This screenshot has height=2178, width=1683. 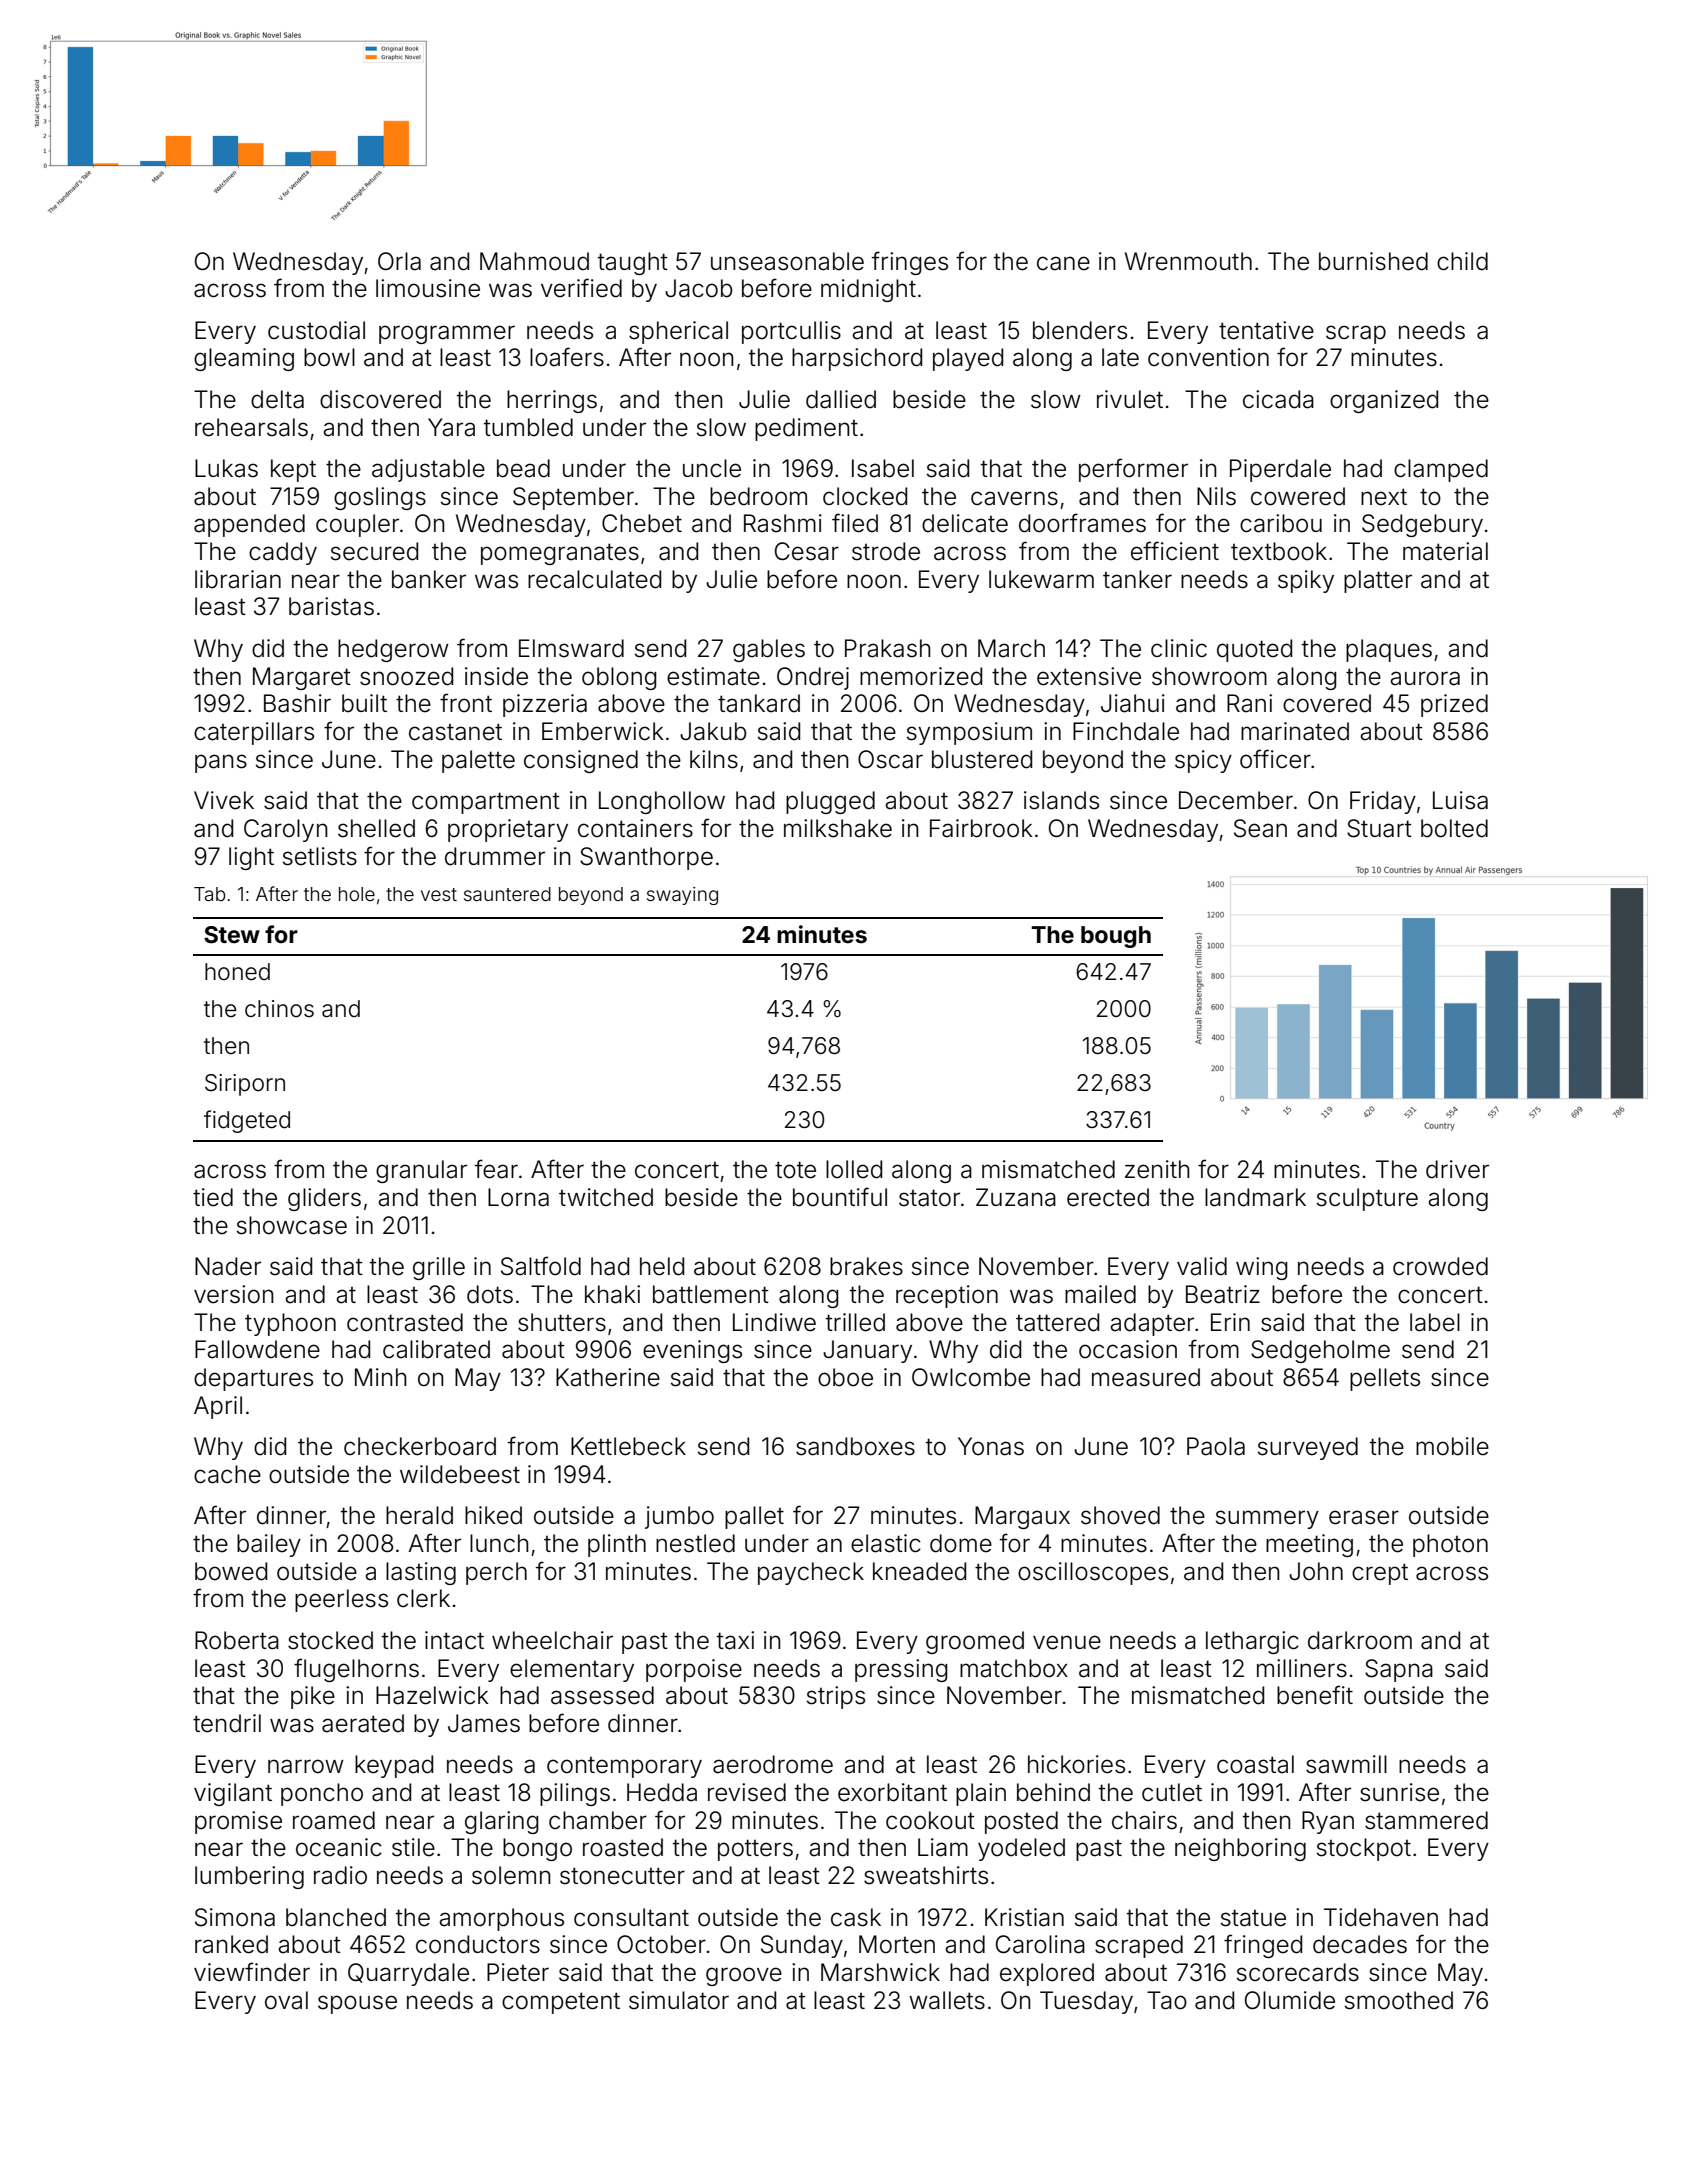 What do you see at coordinates (1188, 261) in the screenshot?
I see `Wrenmouth` at bounding box center [1188, 261].
